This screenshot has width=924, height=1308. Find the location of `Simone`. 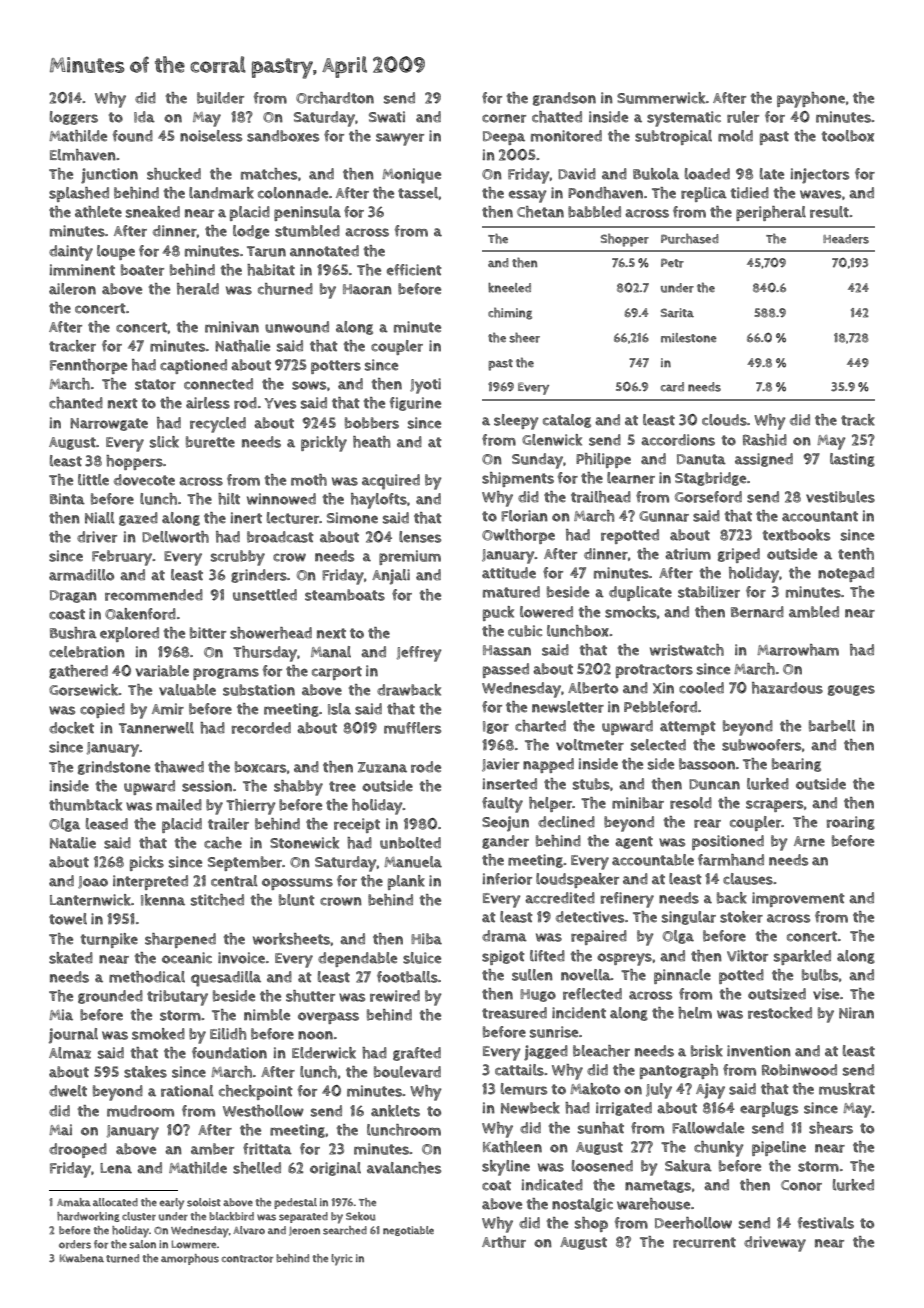

Simone is located at coordinates (352, 518).
